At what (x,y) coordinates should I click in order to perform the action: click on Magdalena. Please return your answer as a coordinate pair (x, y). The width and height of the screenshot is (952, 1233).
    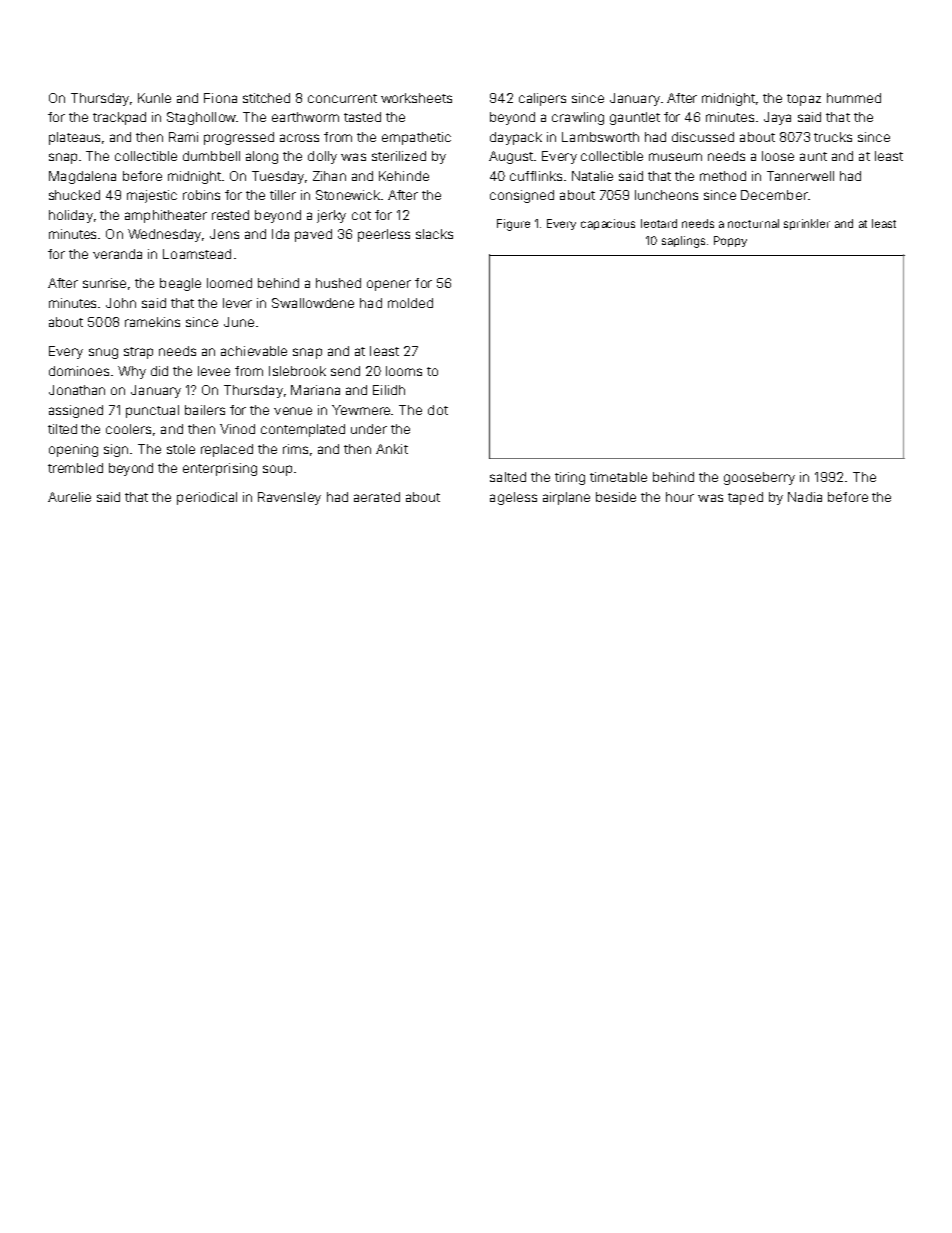
    Looking at the image, I should click on (82, 177).
